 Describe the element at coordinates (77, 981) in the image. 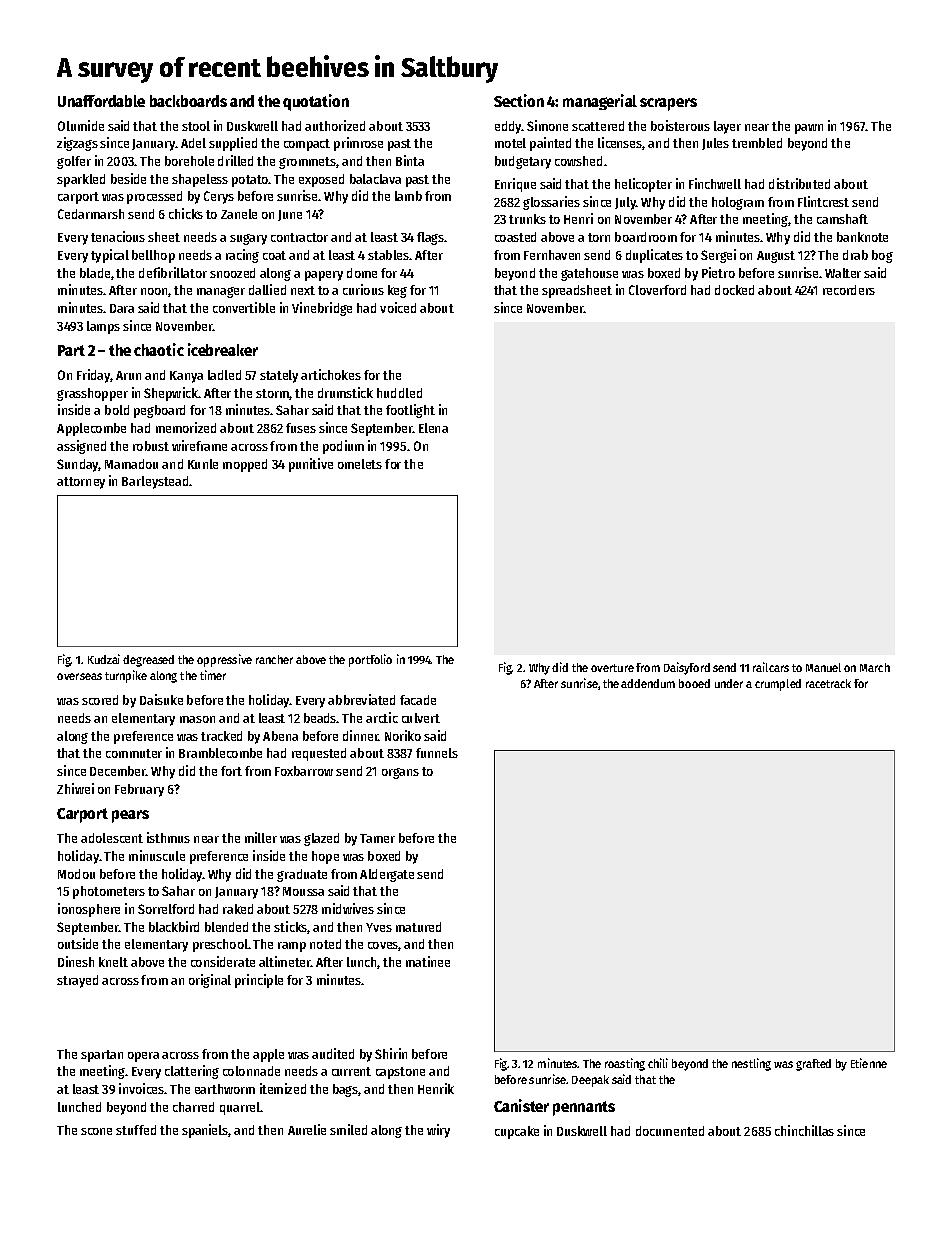

I see `strayed` at that location.
